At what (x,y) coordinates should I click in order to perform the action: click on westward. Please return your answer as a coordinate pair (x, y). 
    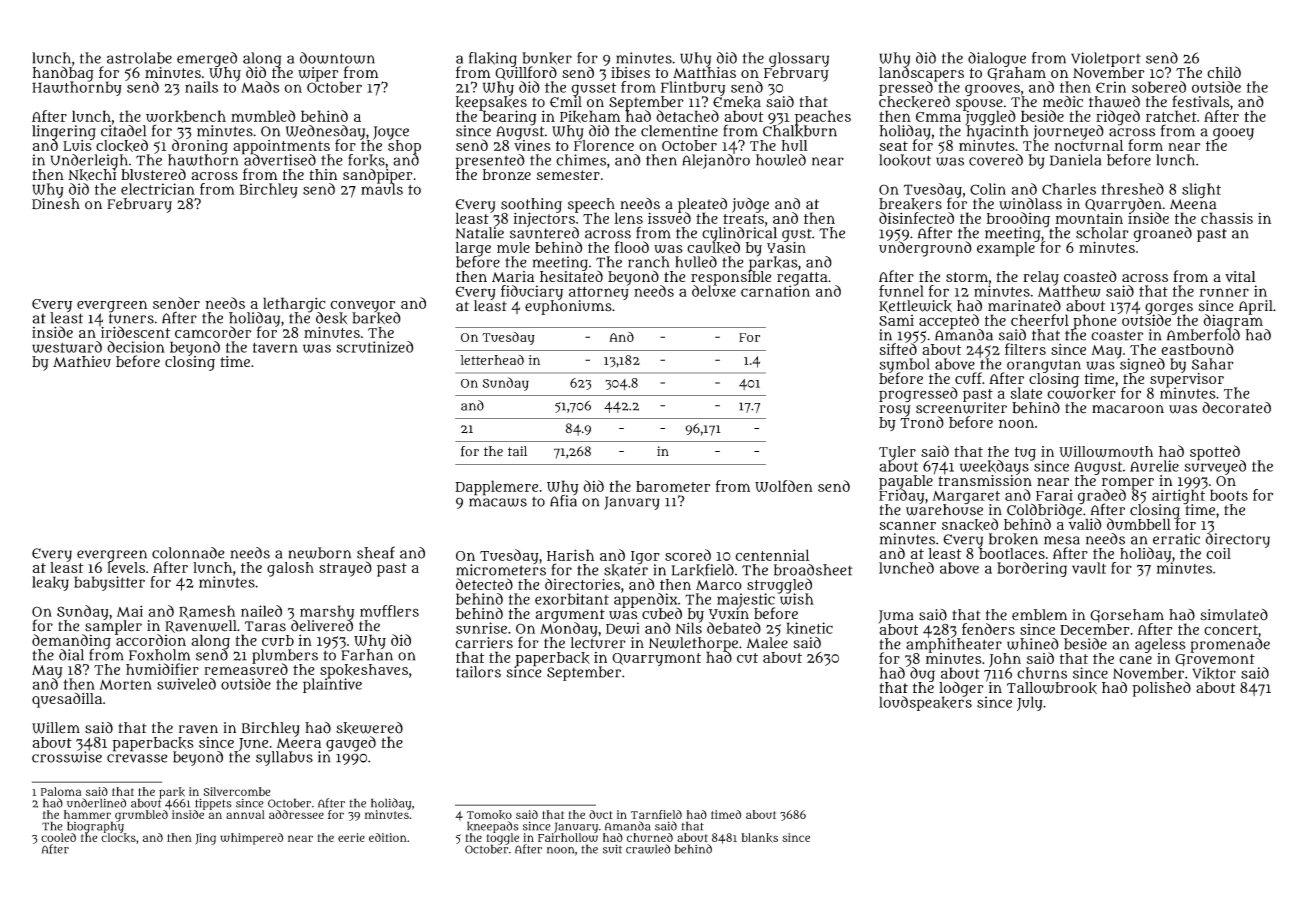
    Looking at the image, I should click on (67, 347).
